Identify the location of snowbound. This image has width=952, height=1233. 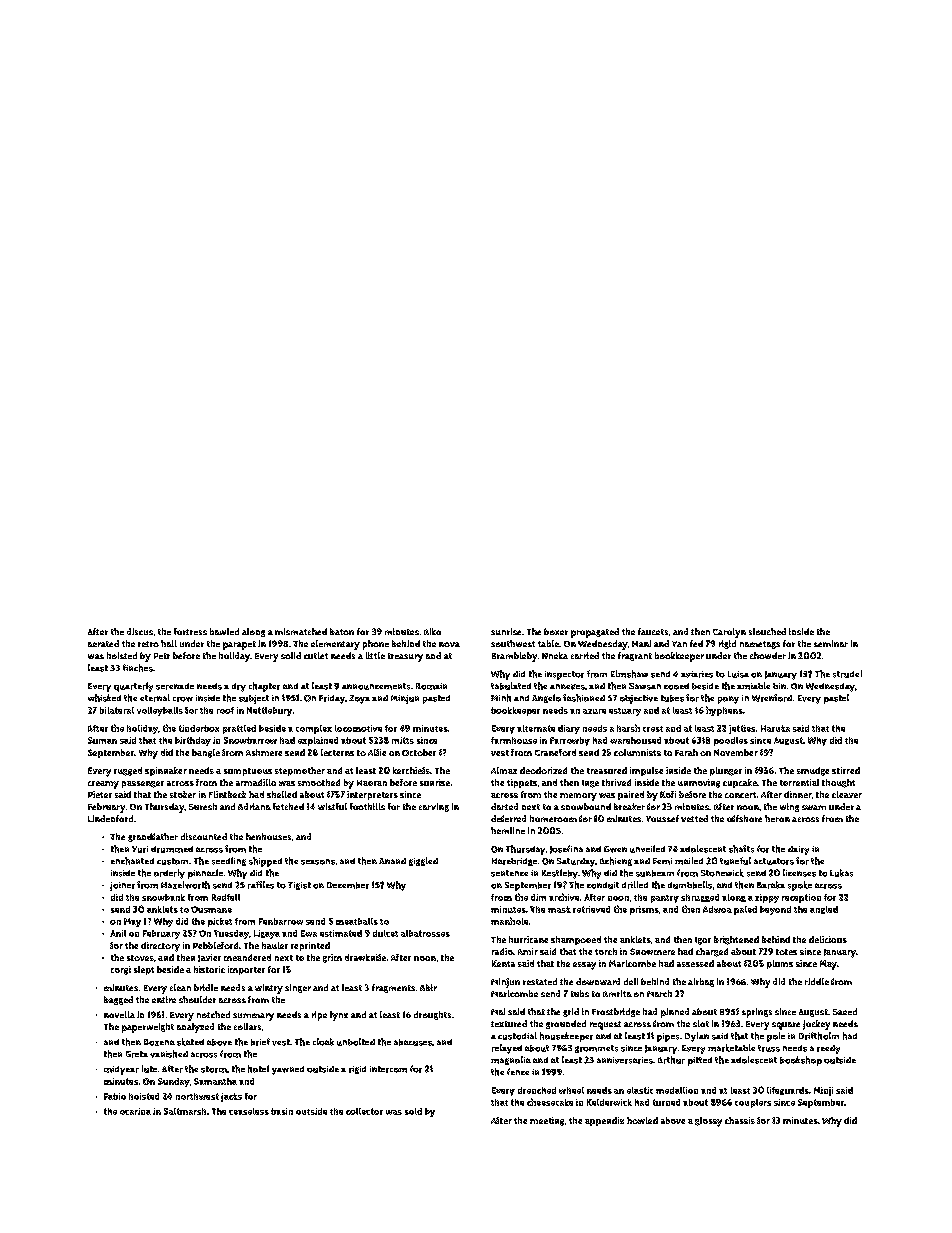
(586, 806).
